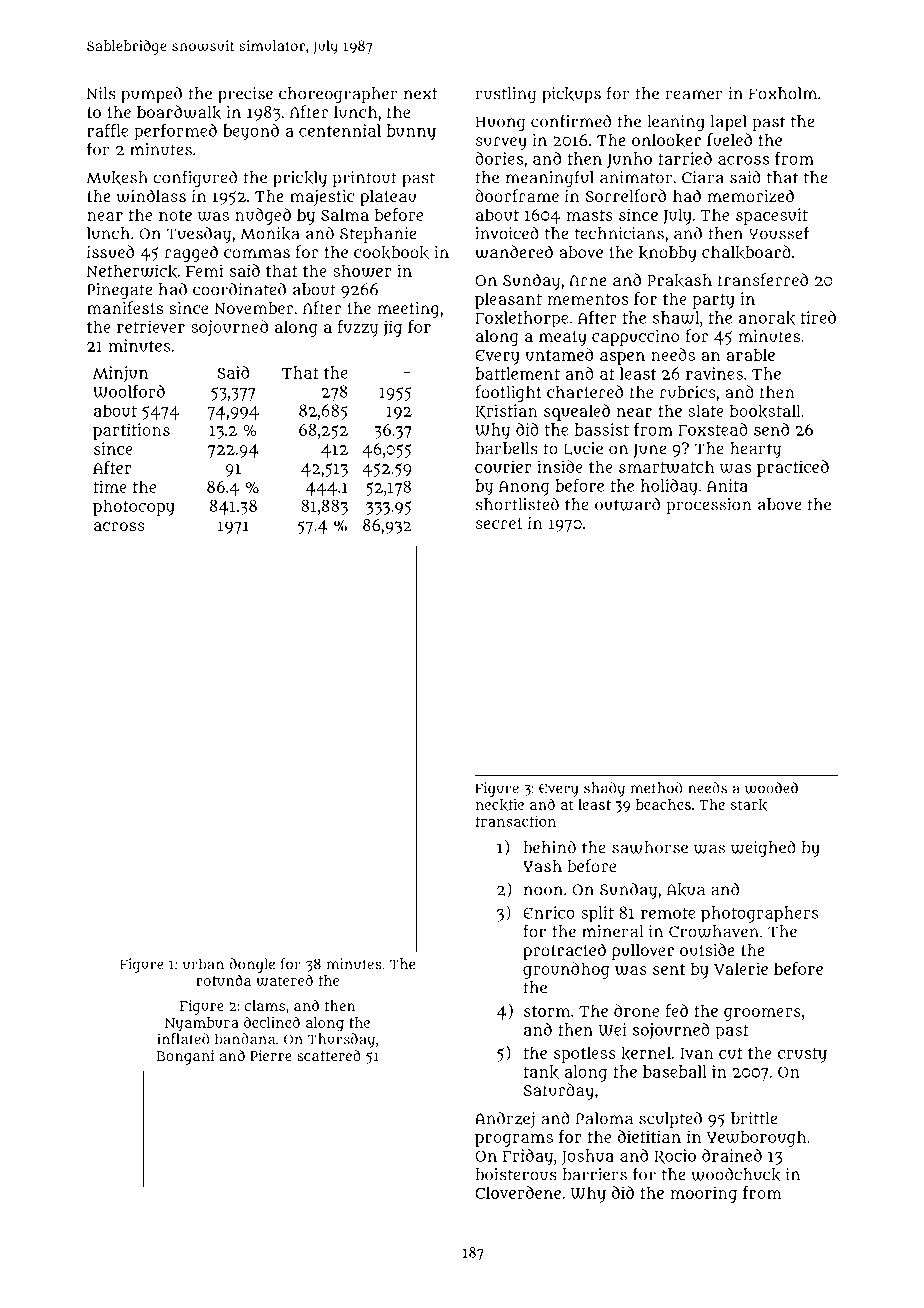  What do you see at coordinates (500, 805) in the screenshot?
I see `necktie` at bounding box center [500, 805].
